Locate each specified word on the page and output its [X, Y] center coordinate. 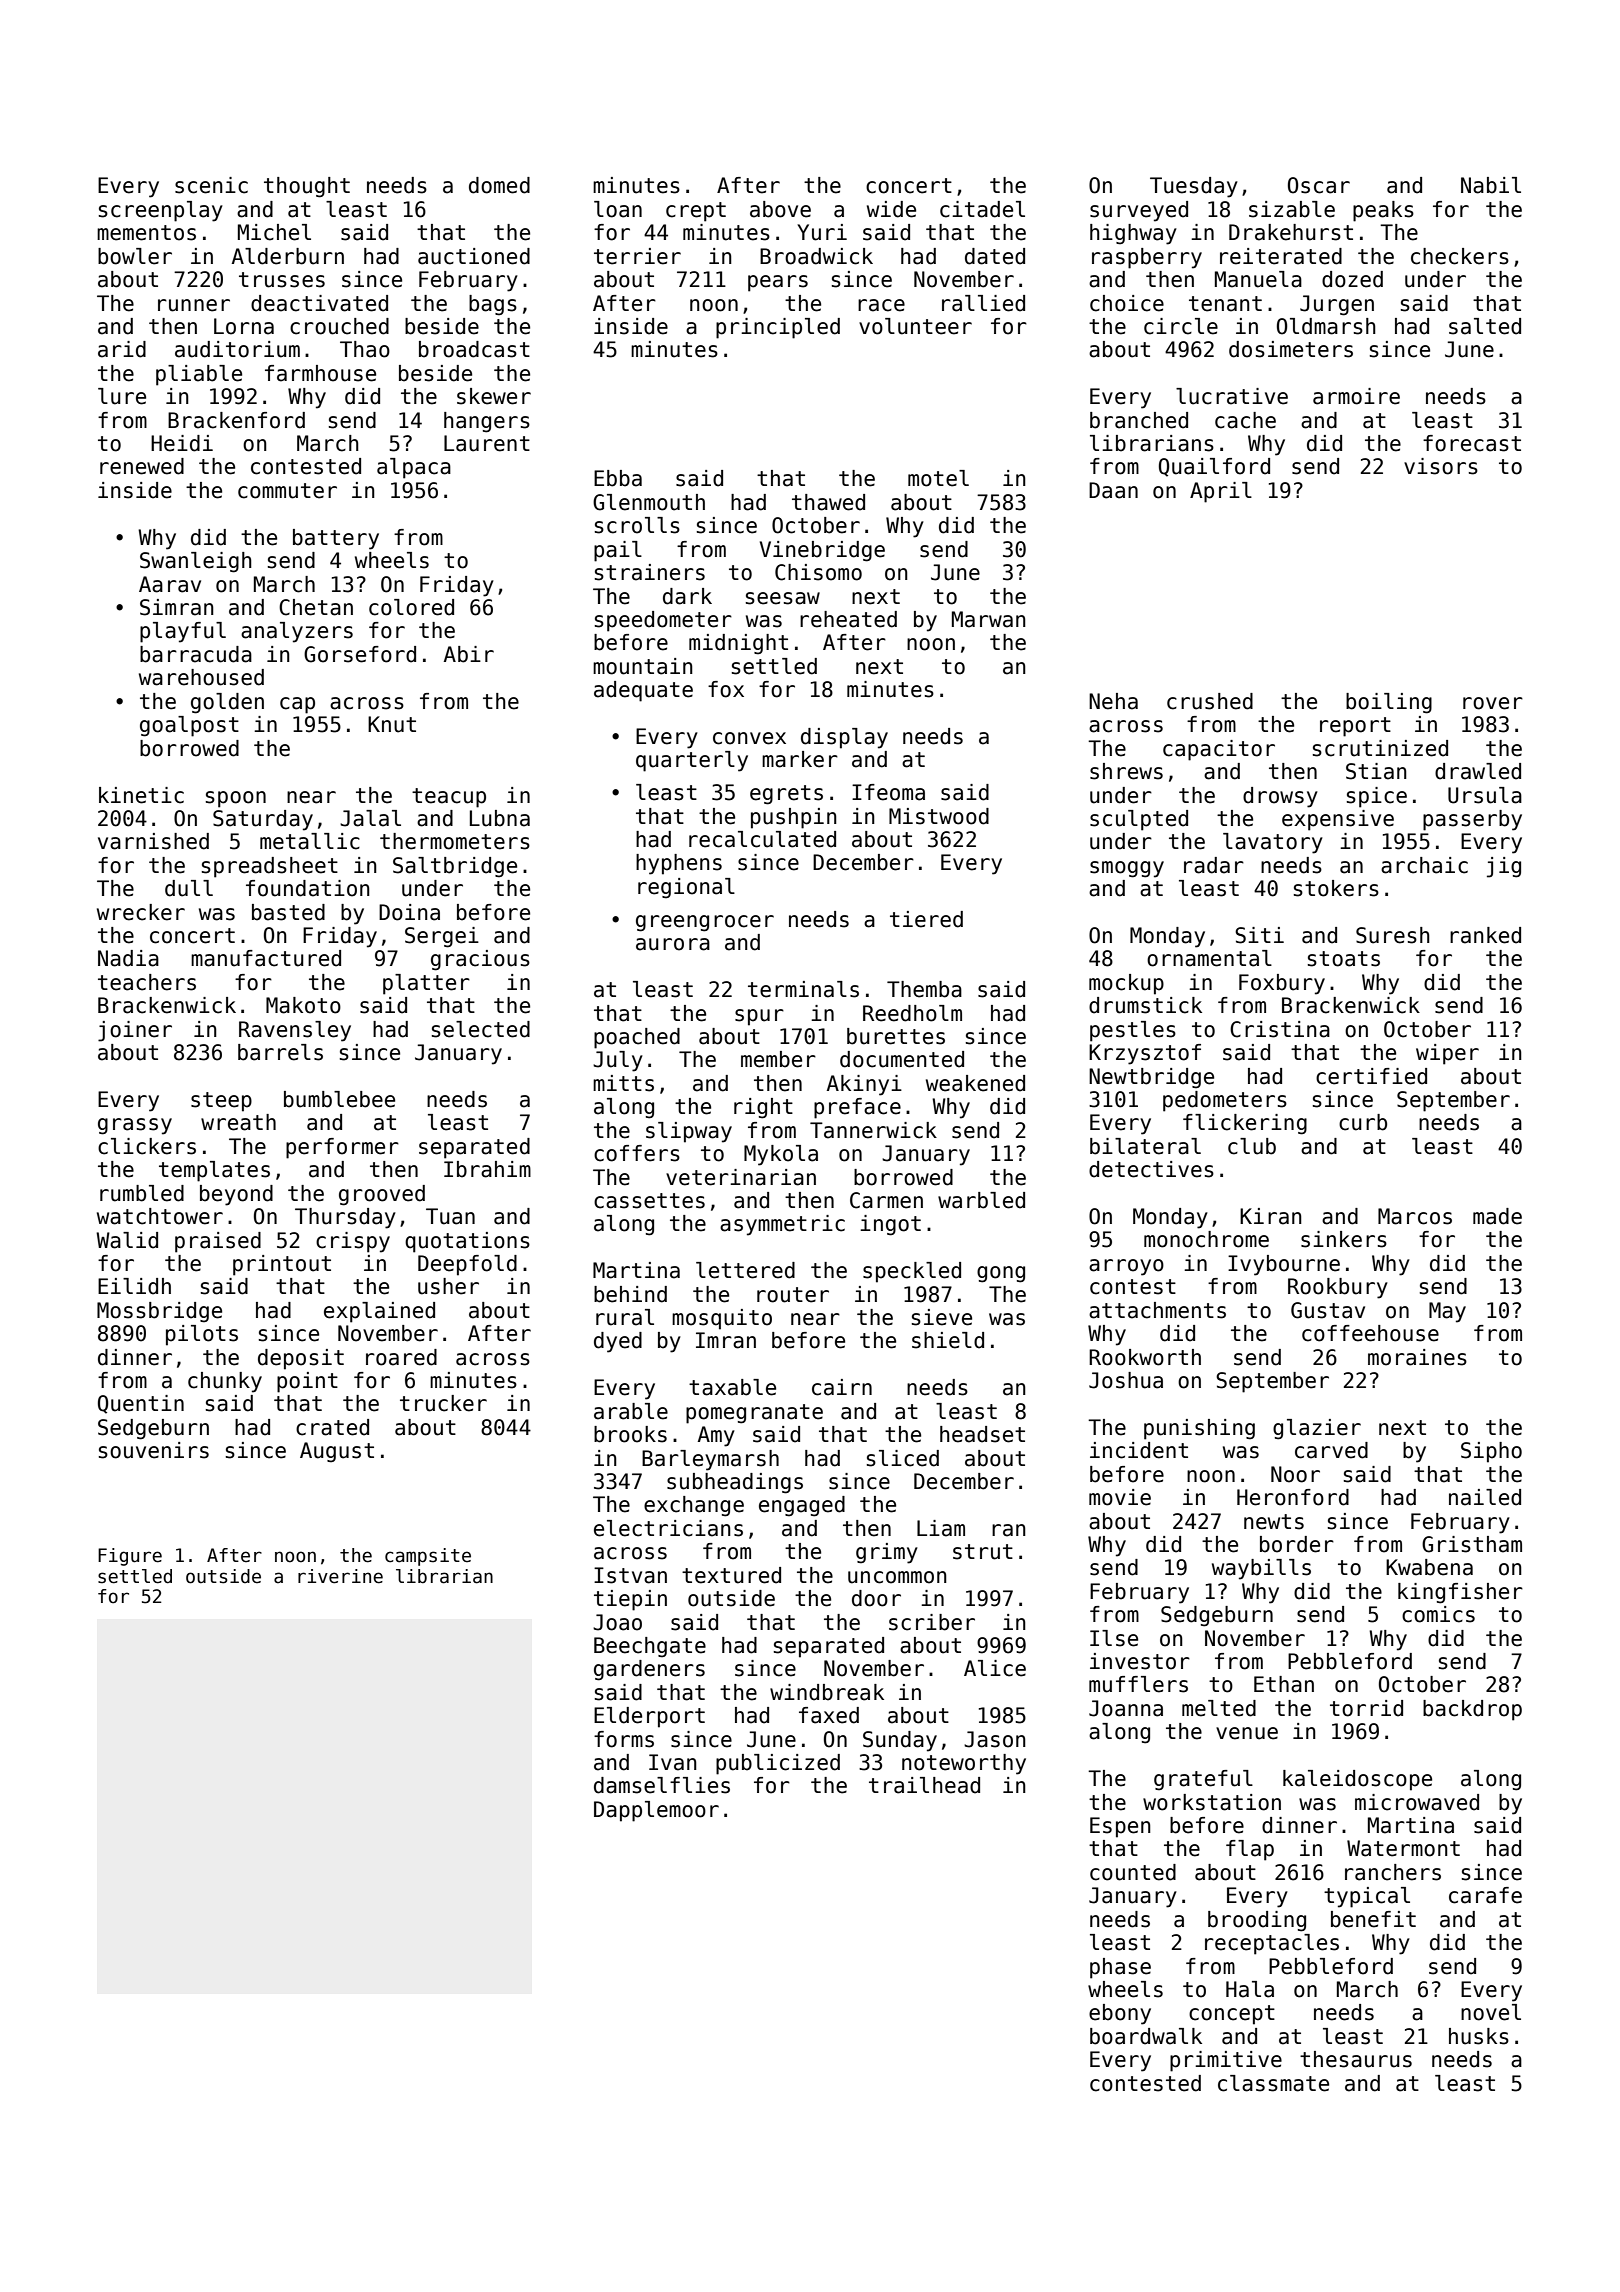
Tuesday [1194, 187]
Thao [365, 349]
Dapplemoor [656, 1811]
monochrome [1206, 1239]
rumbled [142, 1193]
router [793, 1295]
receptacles [1272, 1944]
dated [995, 256]
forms [624, 1739]
